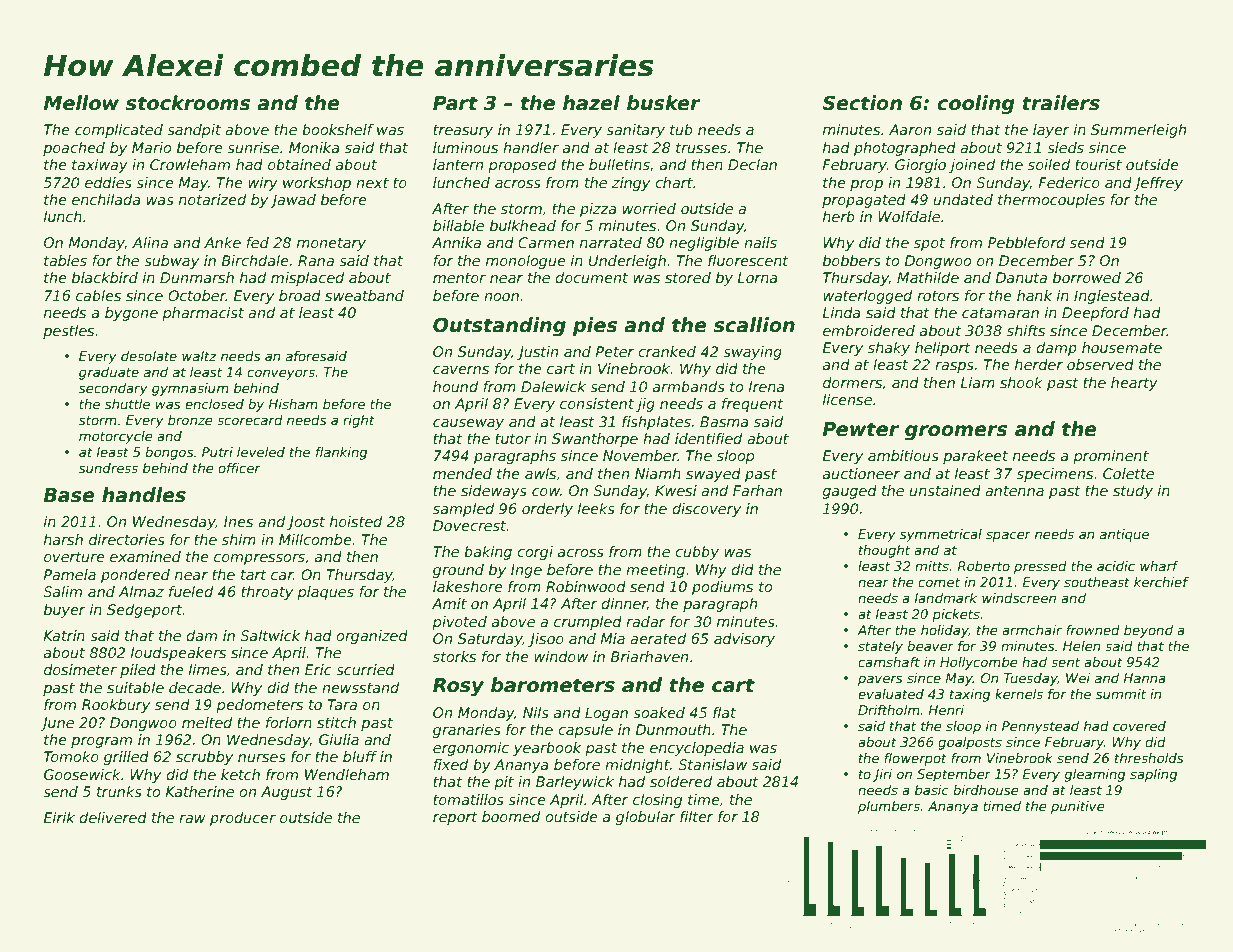 The width and height of the screenshot is (1233, 952). What do you see at coordinates (212, 199) in the screenshot?
I see `notarized` at bounding box center [212, 199].
